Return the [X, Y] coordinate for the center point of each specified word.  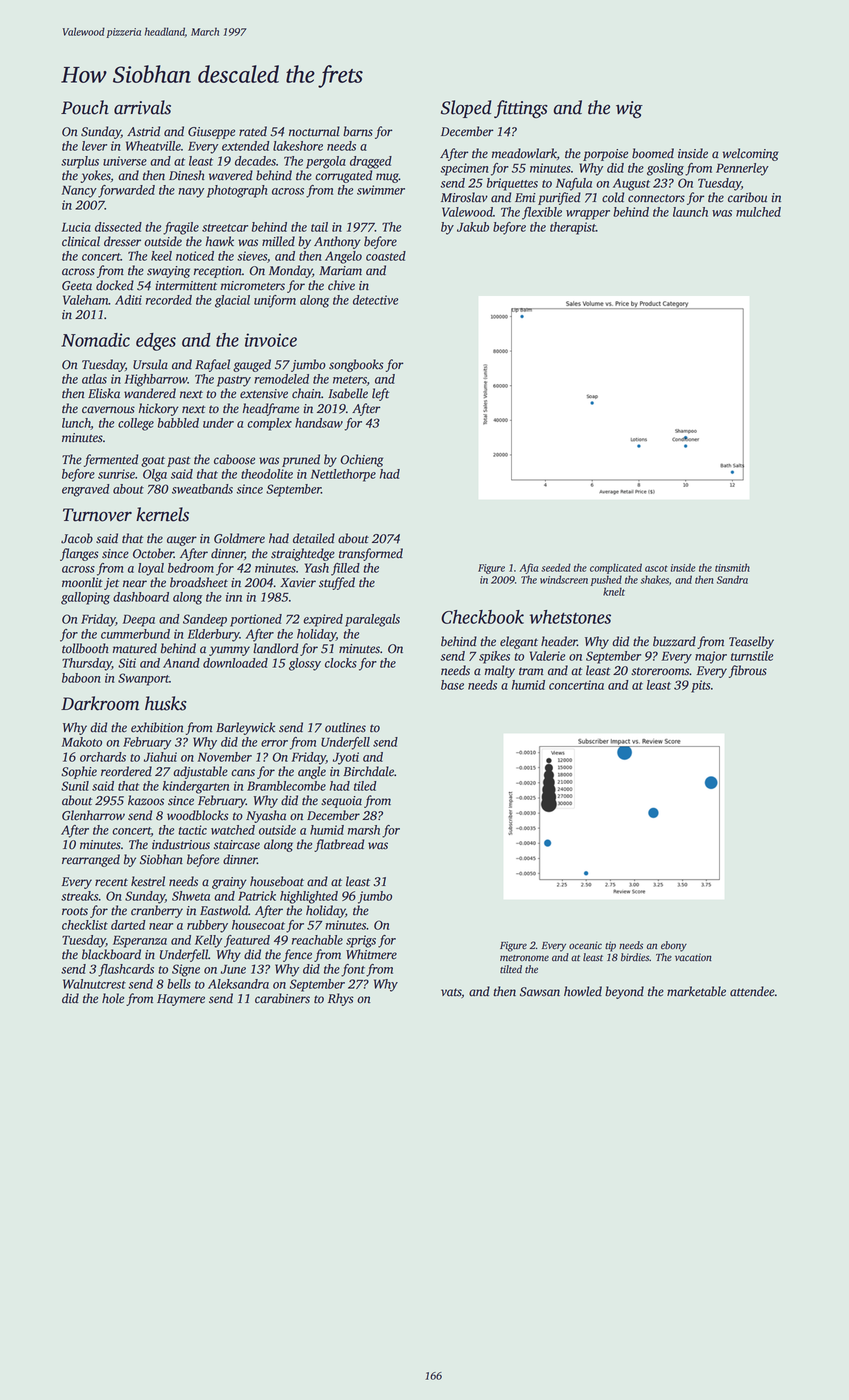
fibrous [748, 671]
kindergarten [196, 787]
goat [153, 461]
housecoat [258, 925]
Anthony [337, 242]
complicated [616, 568]
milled [278, 241]
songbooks [356, 365]
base [452, 685]
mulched [758, 212]
